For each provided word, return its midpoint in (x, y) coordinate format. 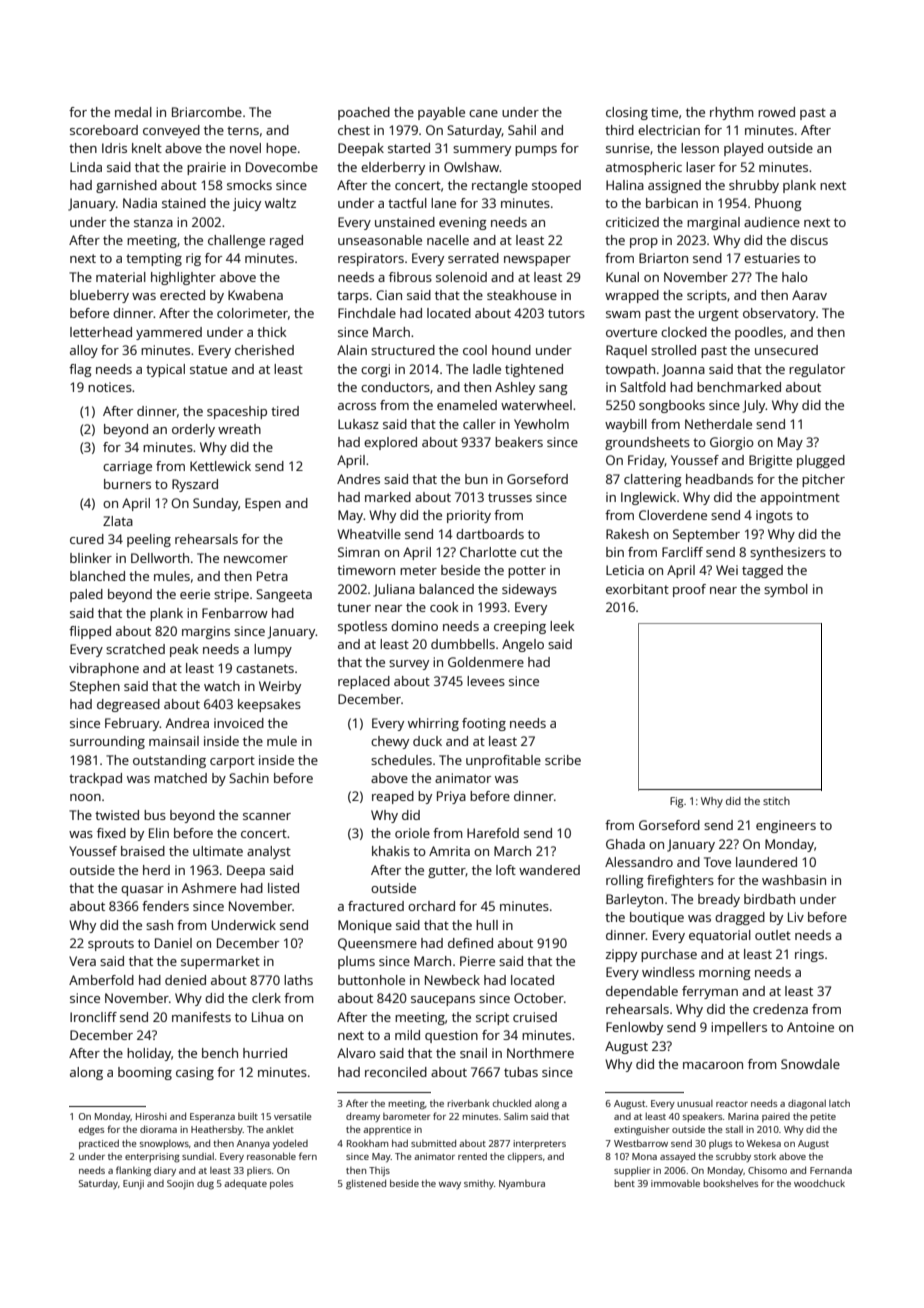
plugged (821, 461)
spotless (362, 627)
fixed (111, 833)
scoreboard (104, 130)
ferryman (710, 992)
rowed (776, 112)
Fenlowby (634, 1028)
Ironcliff (93, 1017)
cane (483, 113)
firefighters (680, 881)
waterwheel (536, 405)
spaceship (237, 412)
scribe (563, 760)
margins (206, 632)
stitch (776, 801)
